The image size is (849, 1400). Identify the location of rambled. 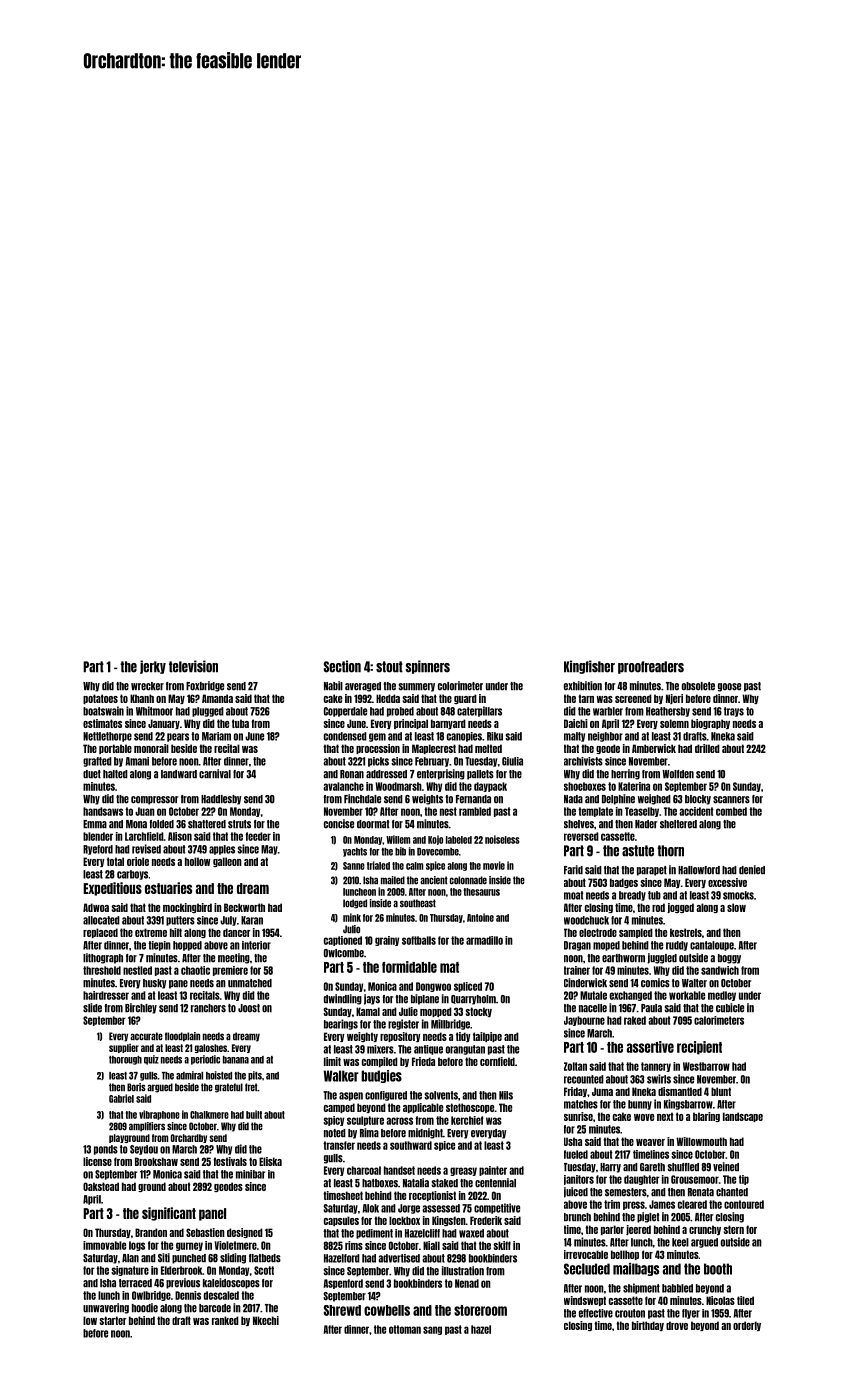
(475, 811).
